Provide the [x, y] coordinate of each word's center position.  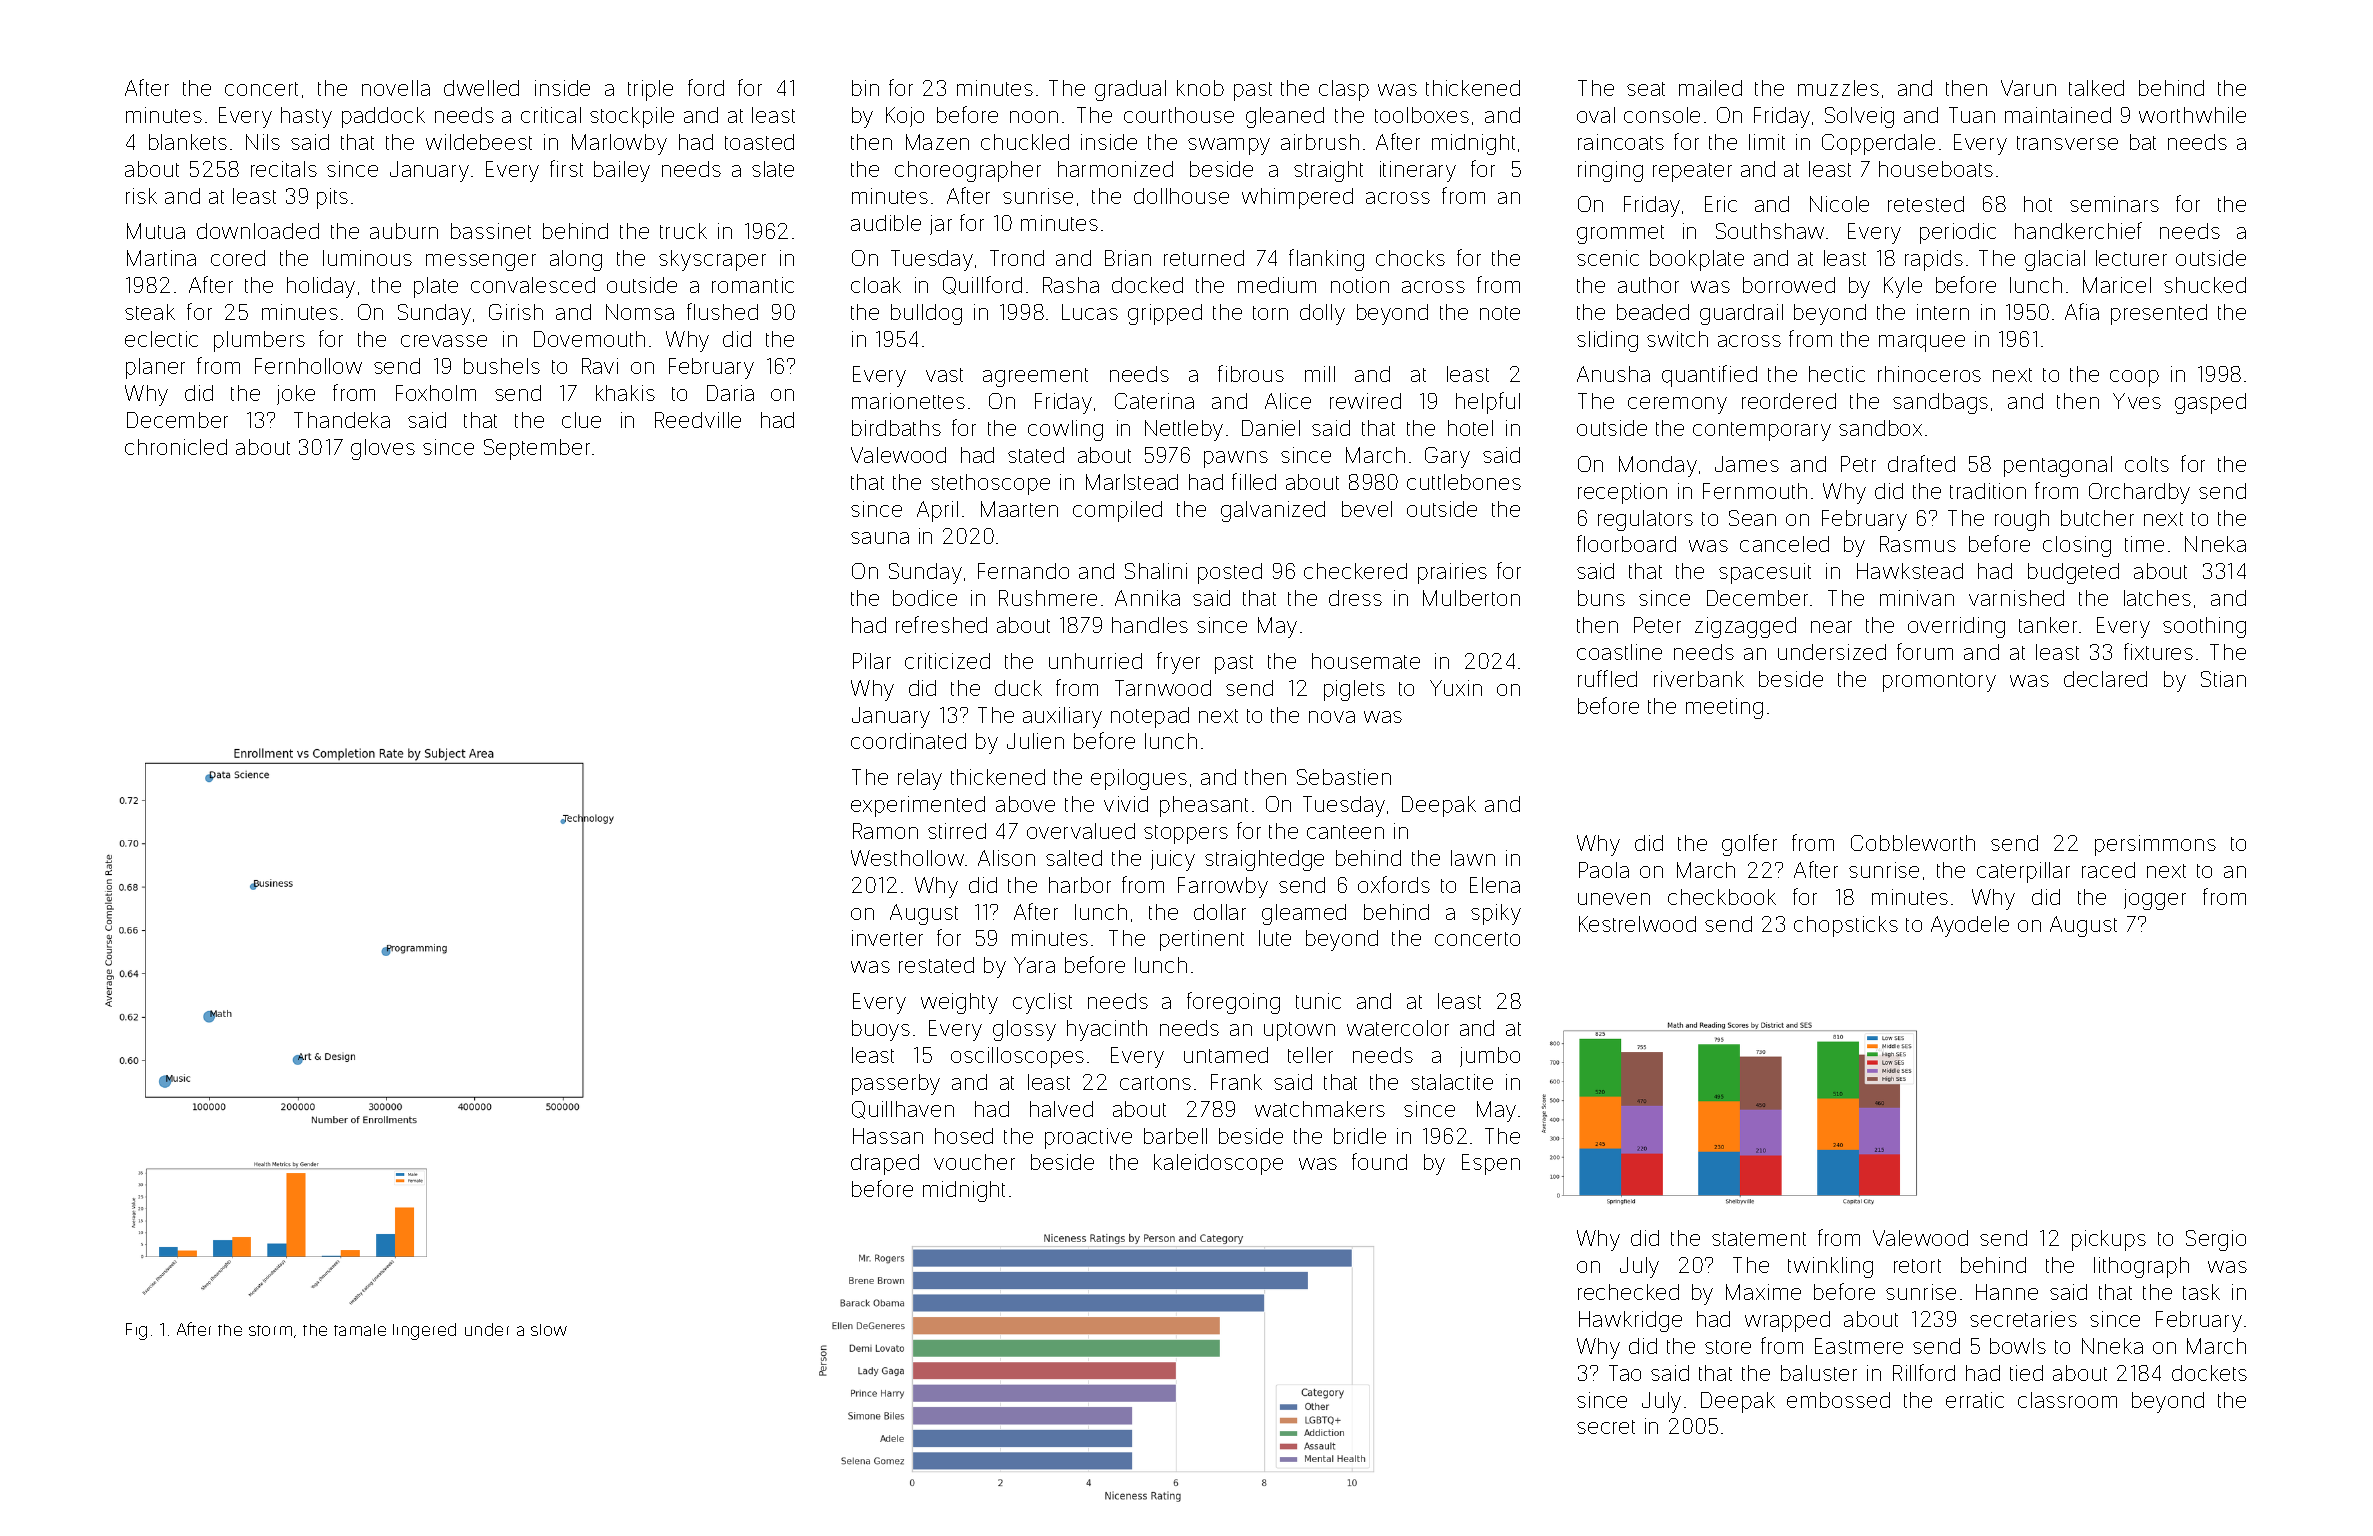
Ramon [885, 831]
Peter [1657, 625]
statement [1759, 1239]
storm [270, 1330]
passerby [896, 1084]
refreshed [941, 624]
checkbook [1722, 897]
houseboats [1936, 169]
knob [1200, 88]
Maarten [1019, 509]
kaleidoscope [1218, 1164]
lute [1275, 938]
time [2144, 544]
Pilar [872, 661]
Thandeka [342, 420]
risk [141, 196]
